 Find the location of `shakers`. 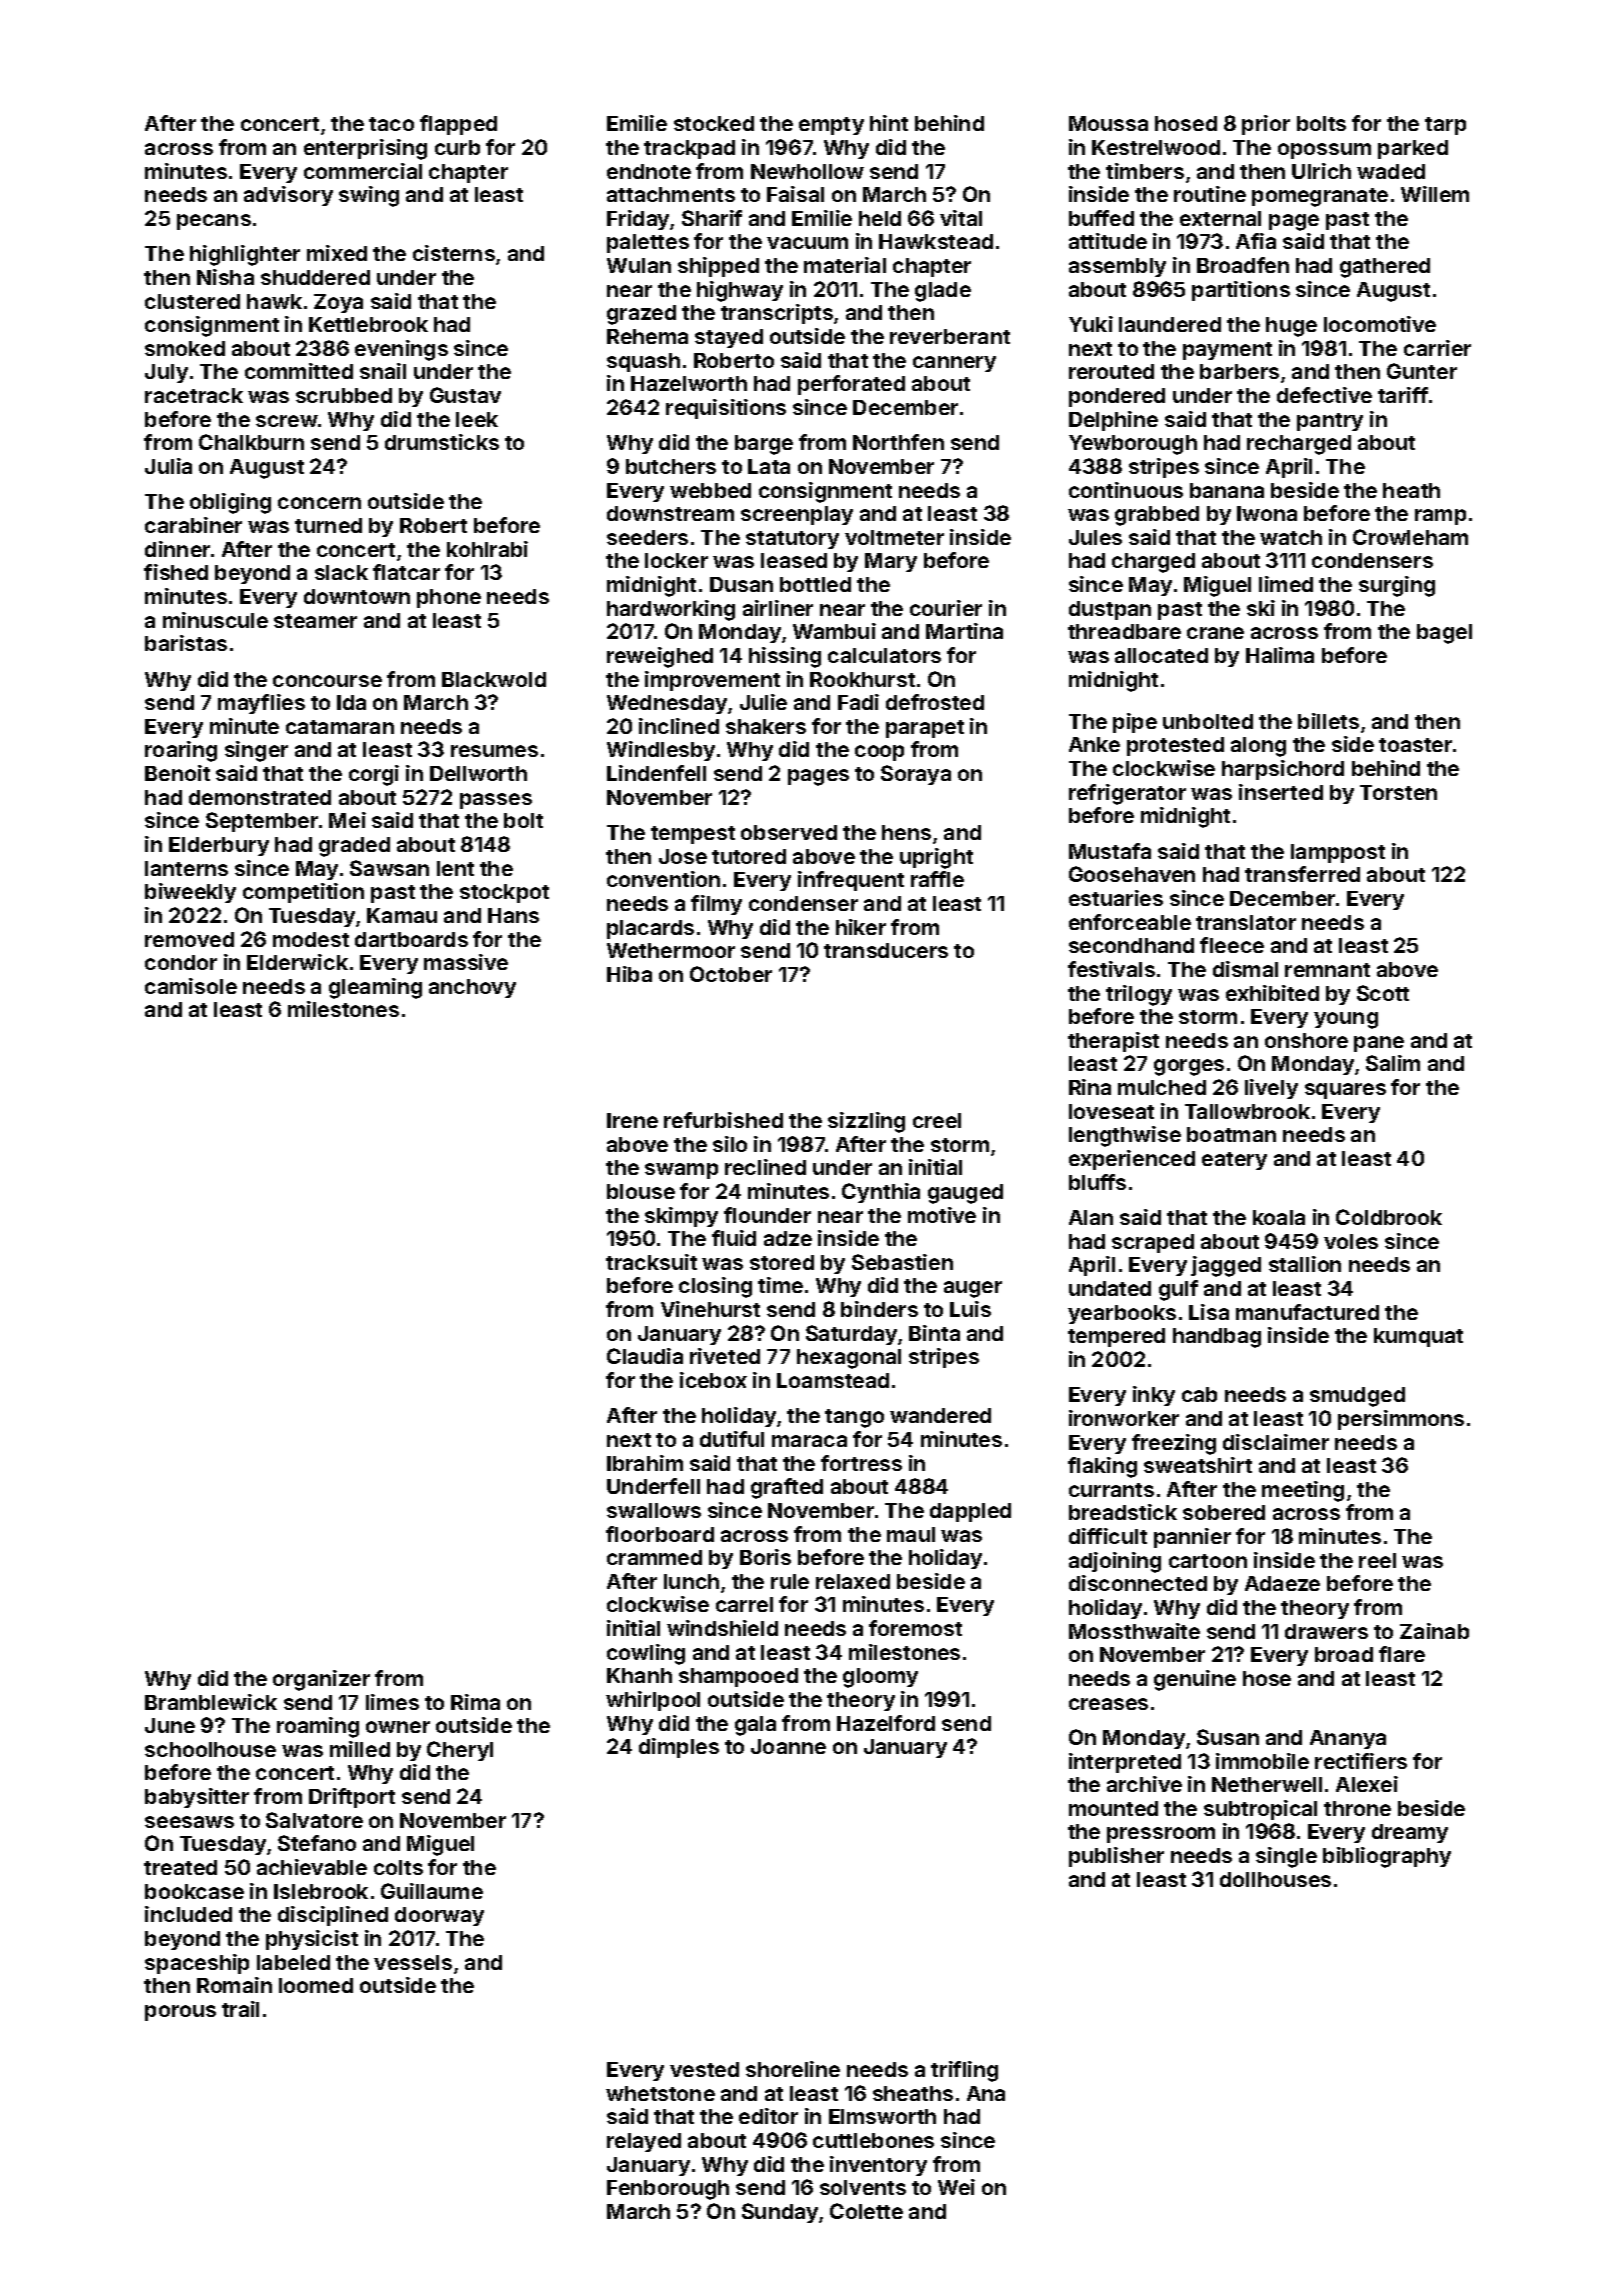

shakers is located at coordinates (766, 726).
